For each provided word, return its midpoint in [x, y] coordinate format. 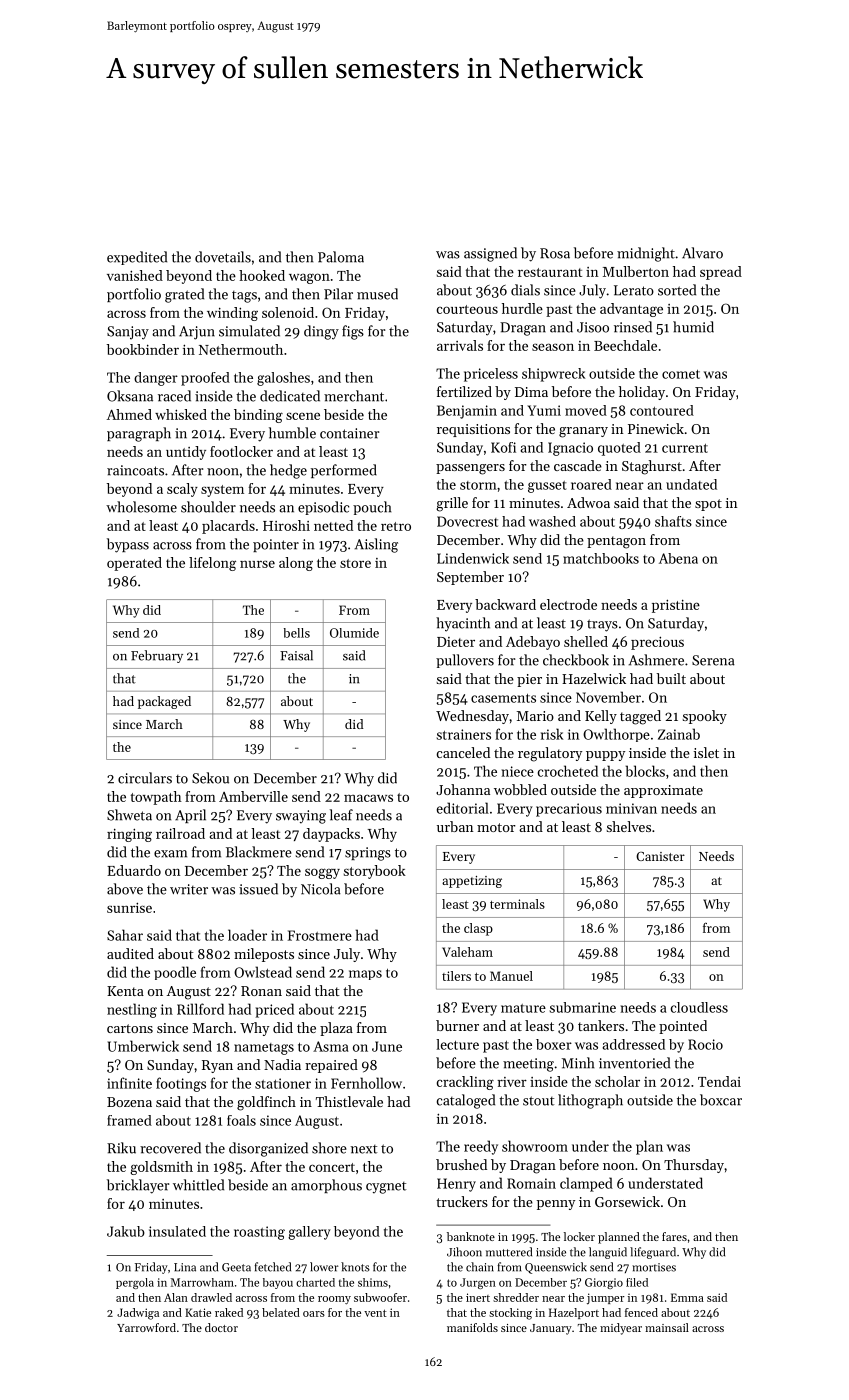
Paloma [341, 257]
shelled [586, 641]
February [157, 656]
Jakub [126, 1231]
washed [552, 521]
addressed [633, 1044]
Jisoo [593, 327]
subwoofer [380, 1297]
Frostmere [320, 935]
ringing [129, 835]
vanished [135, 275]
